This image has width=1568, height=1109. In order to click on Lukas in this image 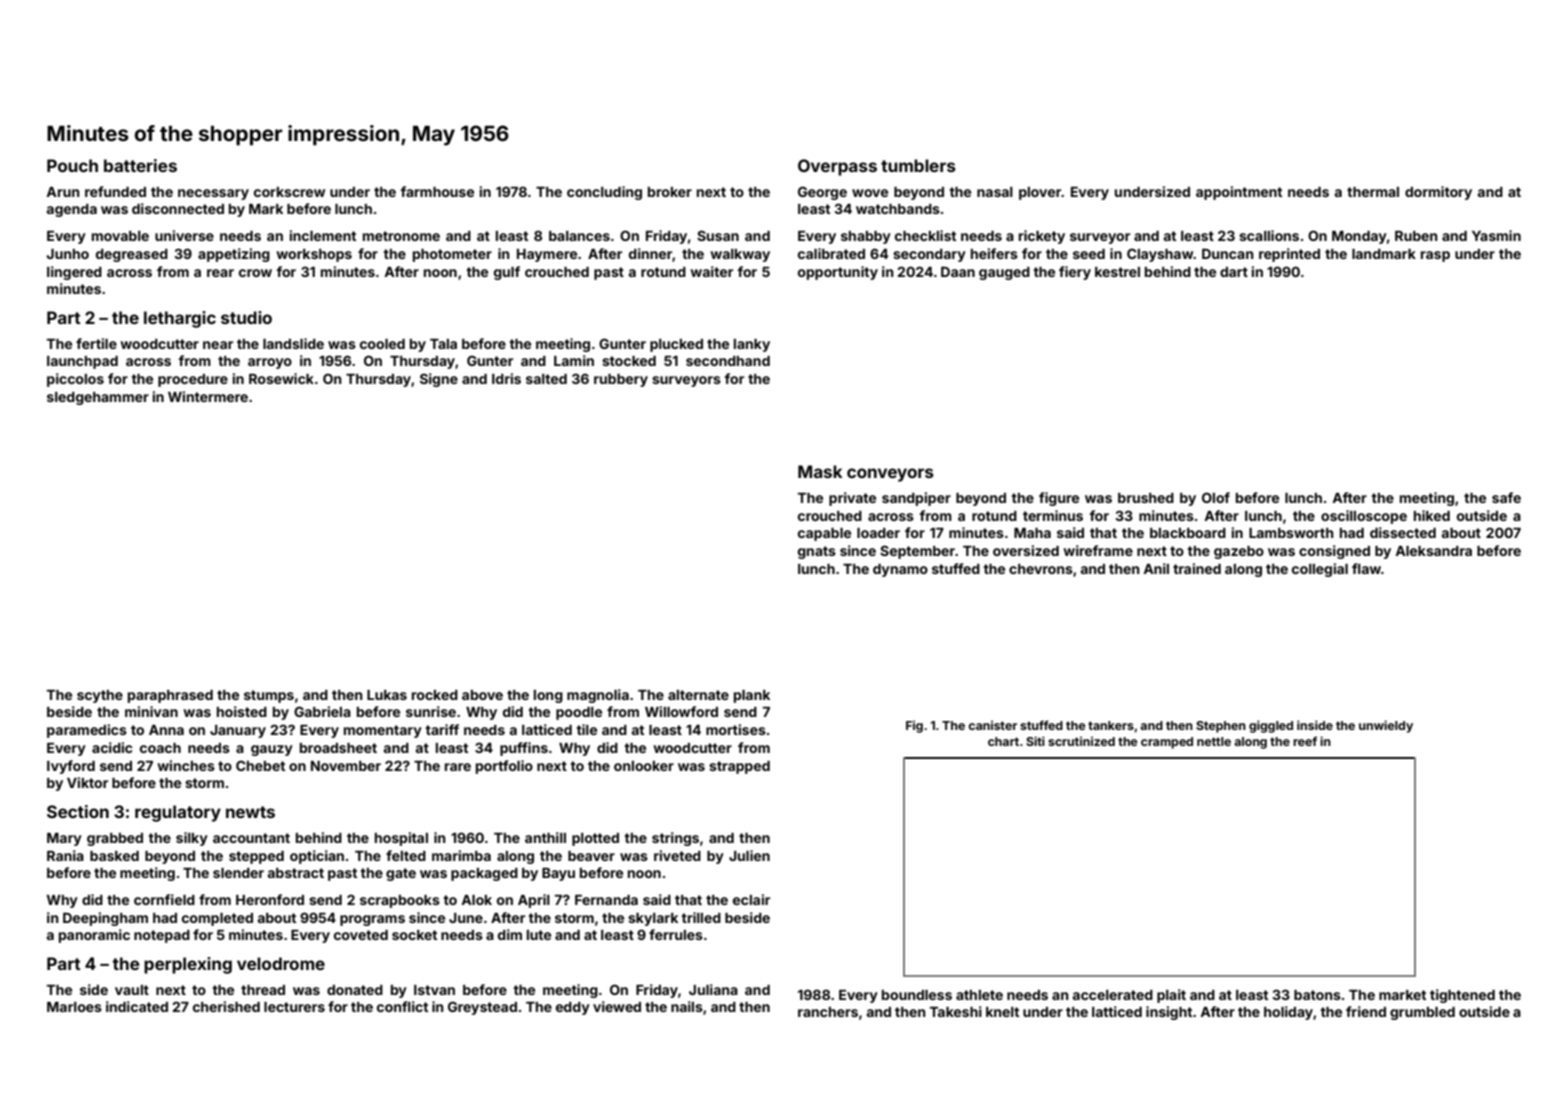, I will do `click(387, 695)`.
